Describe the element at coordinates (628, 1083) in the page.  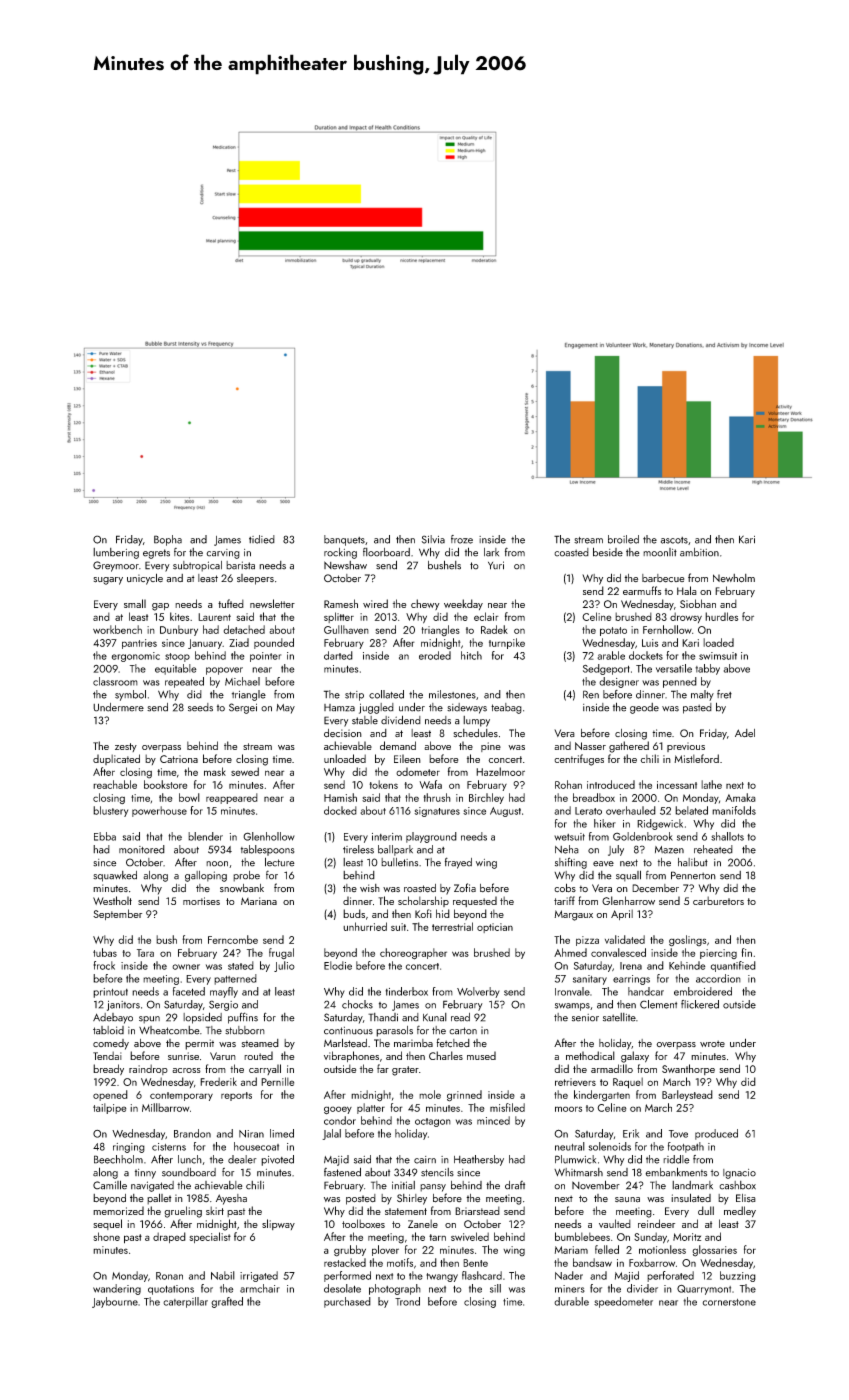
I see `Raquel` at that location.
